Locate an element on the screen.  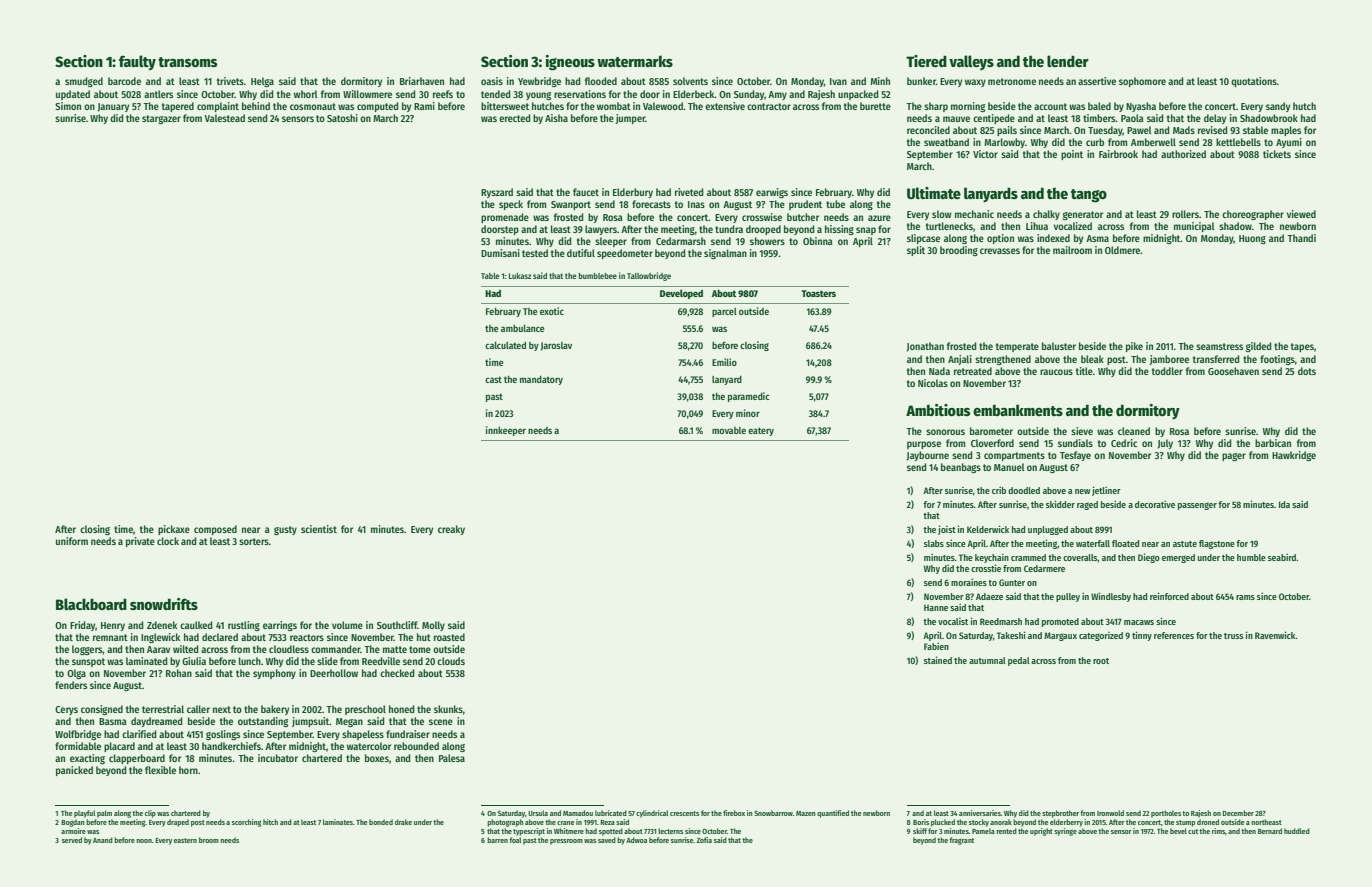
tapes is located at coordinates (1302, 347).
